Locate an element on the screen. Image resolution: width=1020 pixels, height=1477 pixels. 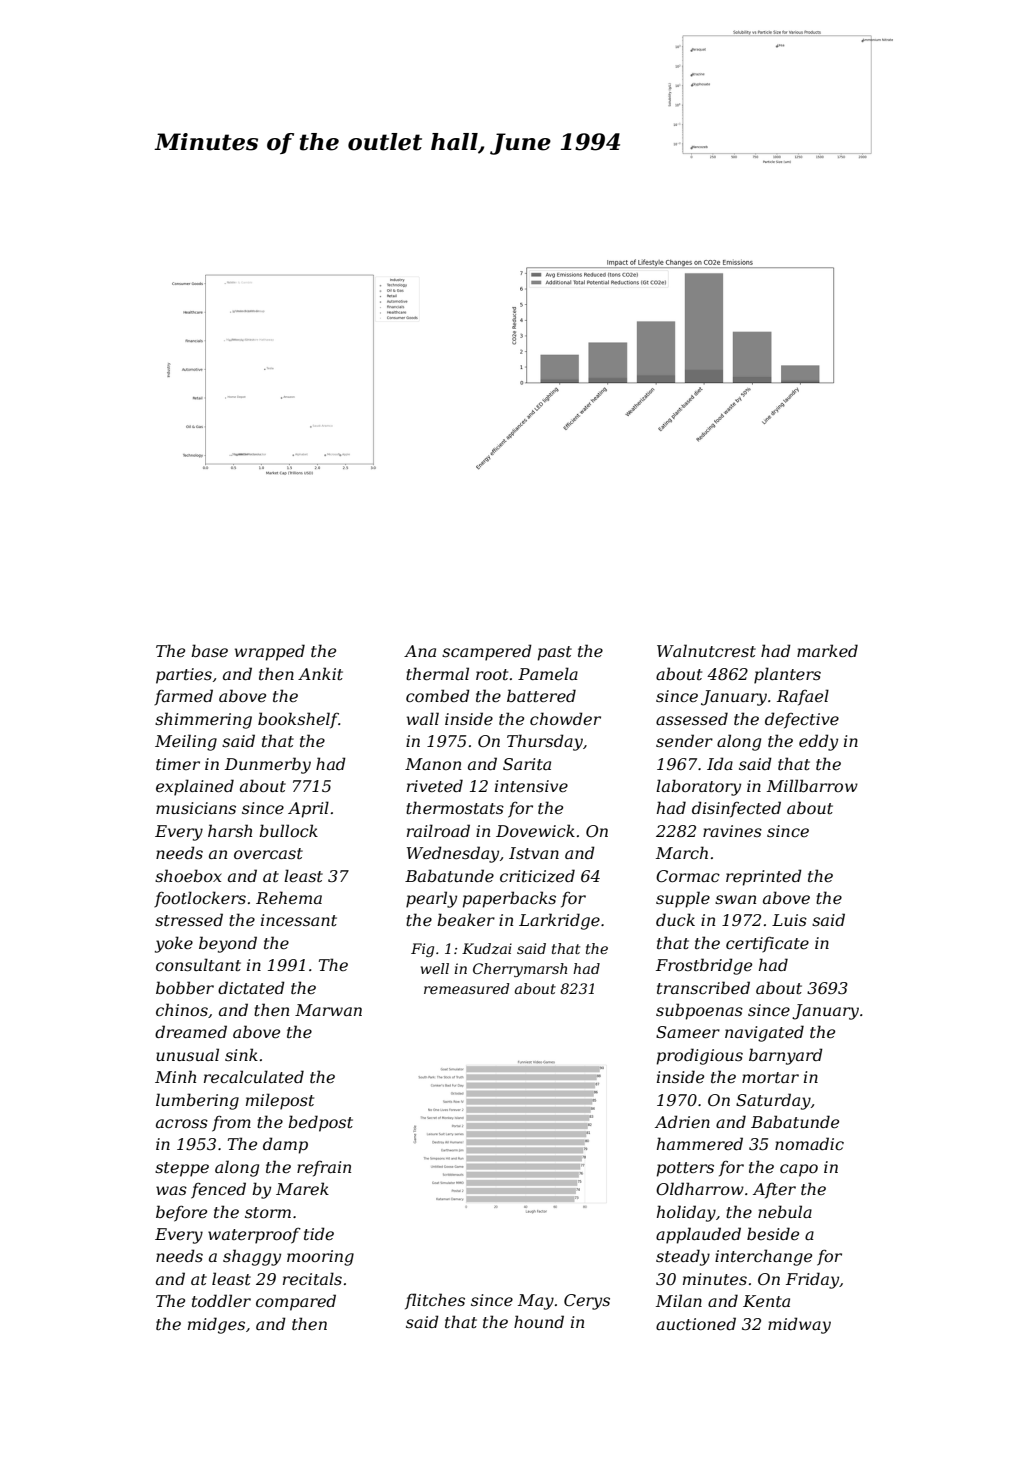
wrapped is located at coordinates (270, 652).
